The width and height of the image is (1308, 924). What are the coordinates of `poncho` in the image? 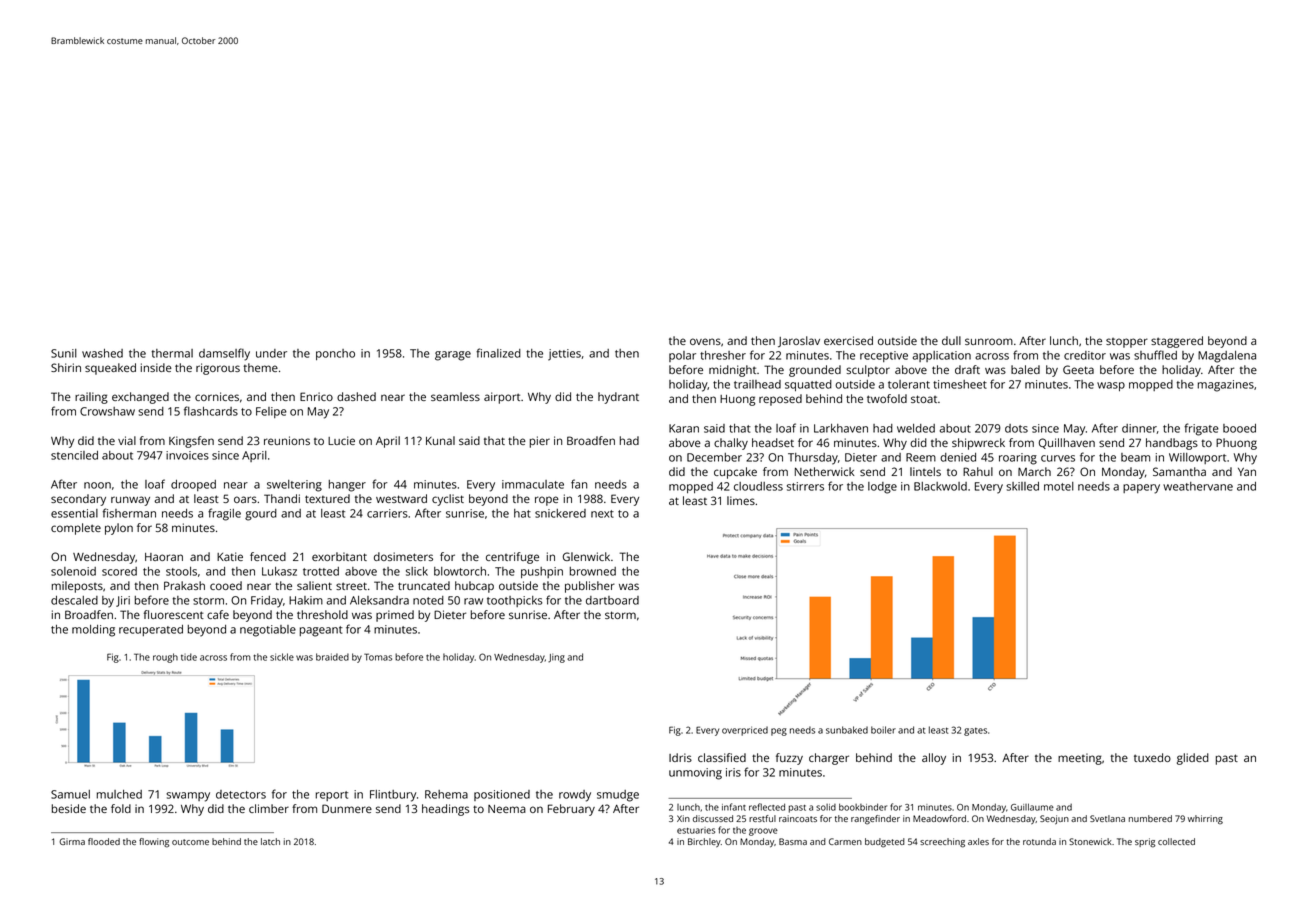 It's located at (335, 354).
